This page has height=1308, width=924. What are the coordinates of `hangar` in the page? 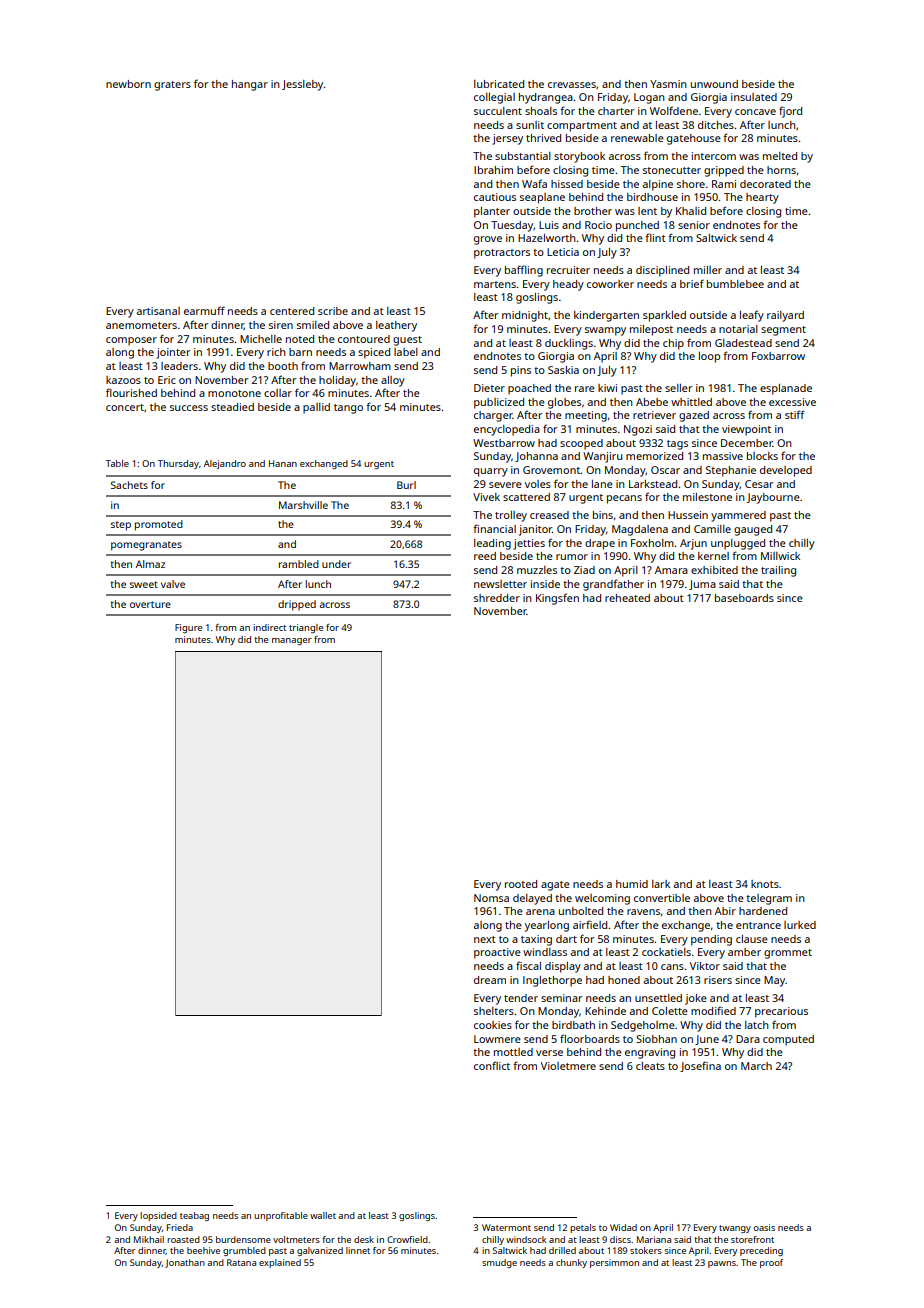 It's located at (250, 85).
